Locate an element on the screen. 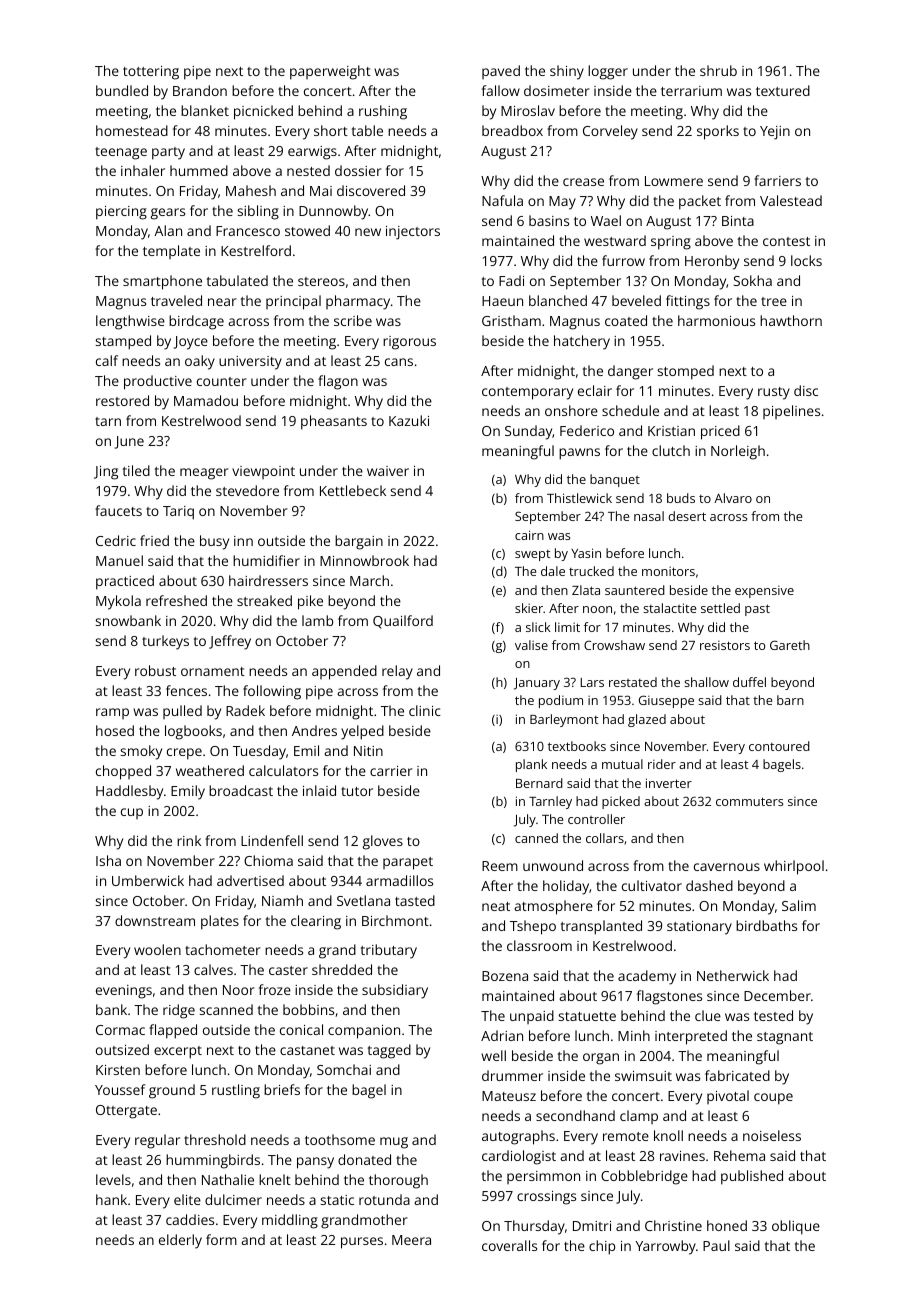  bargain is located at coordinates (359, 542).
